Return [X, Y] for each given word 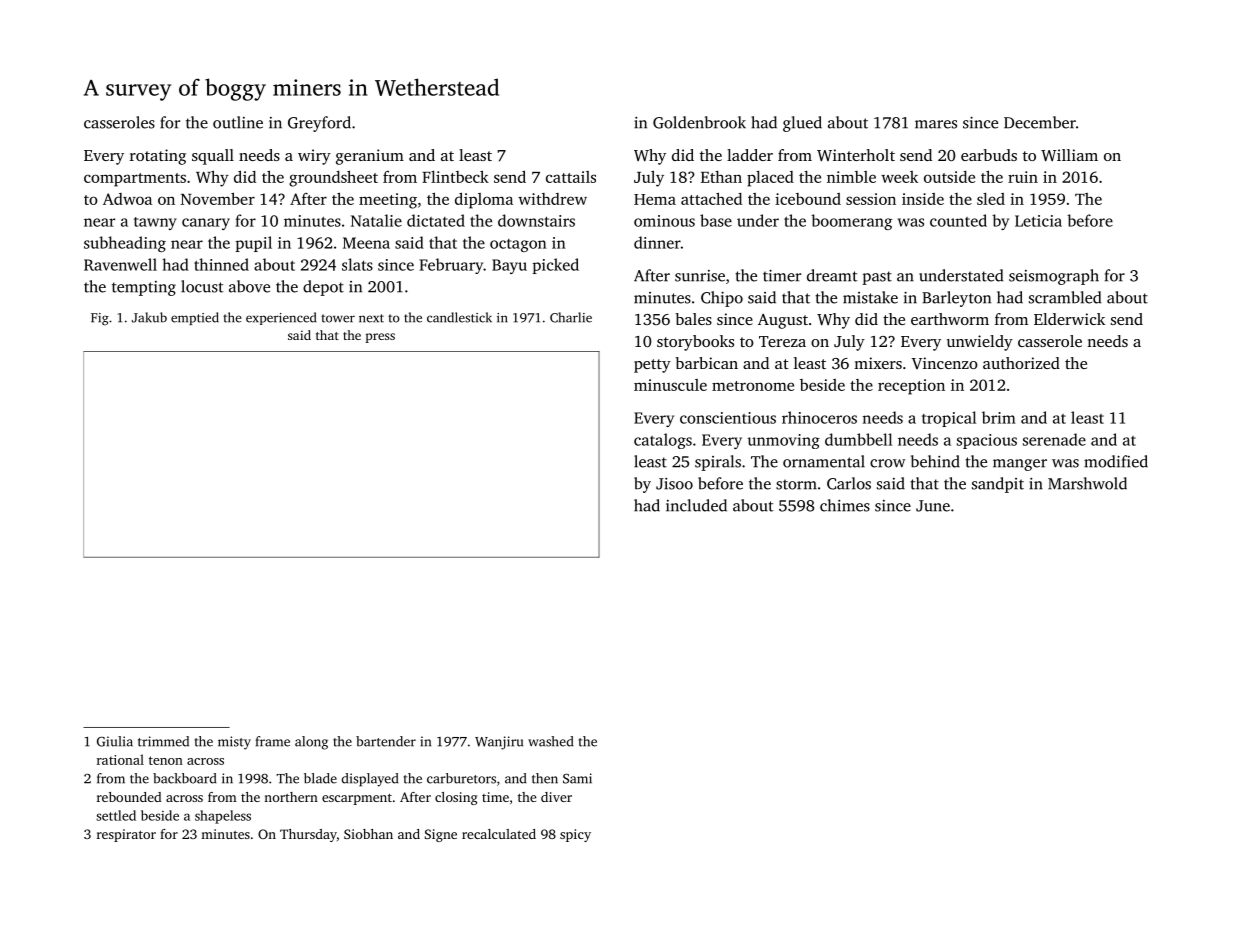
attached [711, 198]
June [933, 506]
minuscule [670, 385]
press [380, 338]
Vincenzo [944, 363]
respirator [126, 835]
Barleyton [956, 299]
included [696, 505]
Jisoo [674, 484]
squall [213, 157]
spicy [575, 835]
